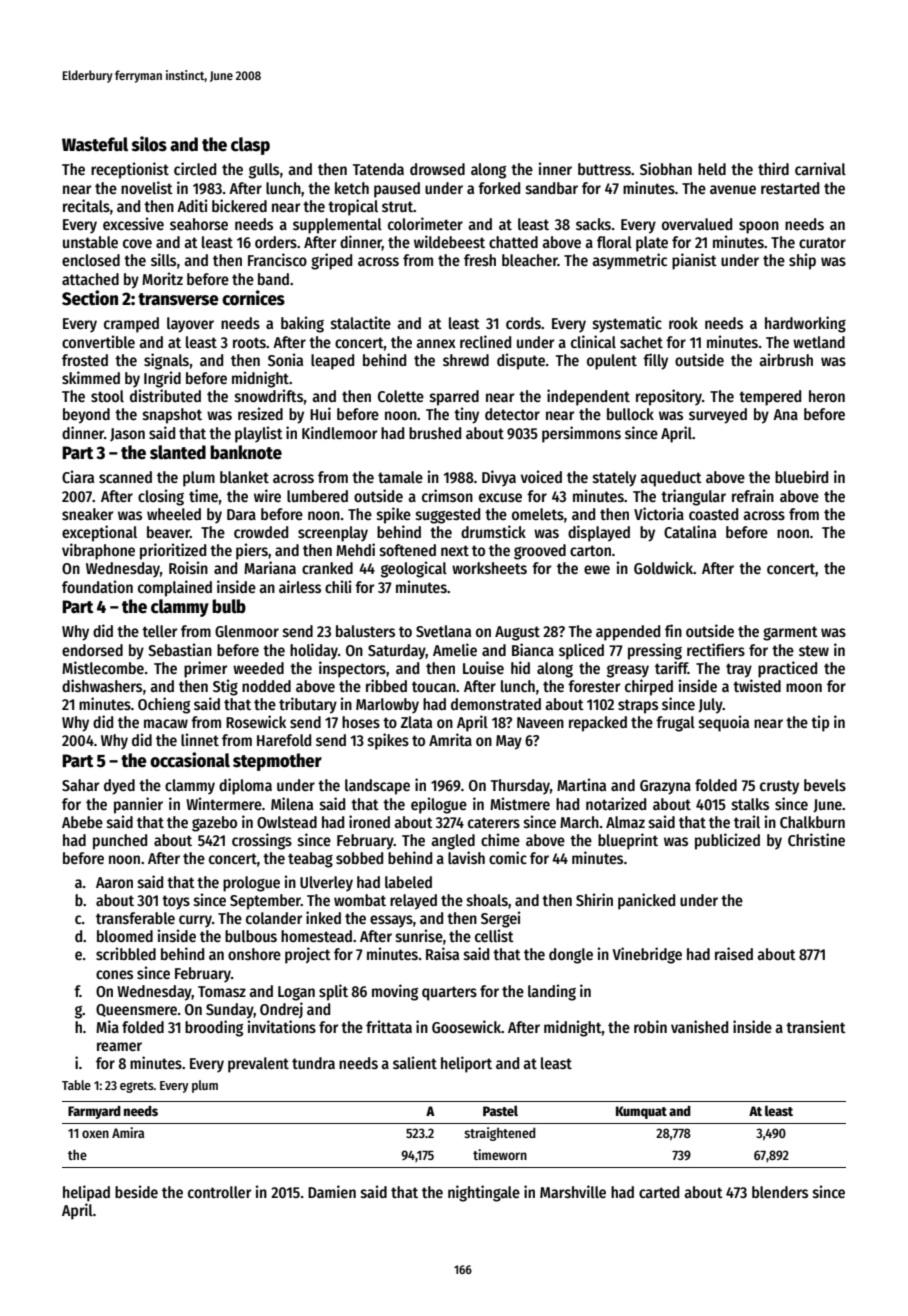  Describe the element at coordinates (573, 1192) in the screenshot. I see `Marshville` at that location.
